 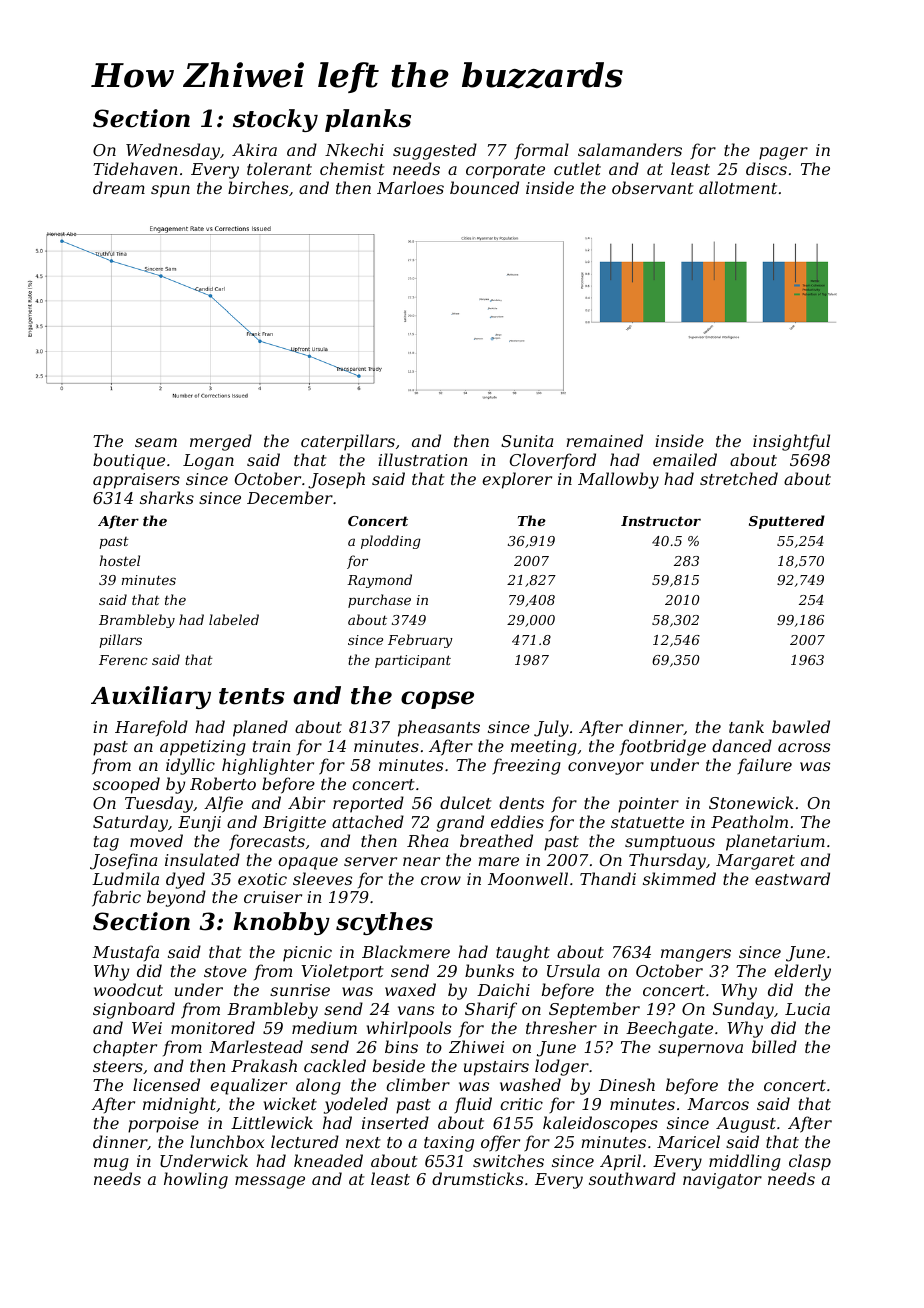 What do you see at coordinates (119, 187) in the screenshot?
I see `dream` at bounding box center [119, 187].
